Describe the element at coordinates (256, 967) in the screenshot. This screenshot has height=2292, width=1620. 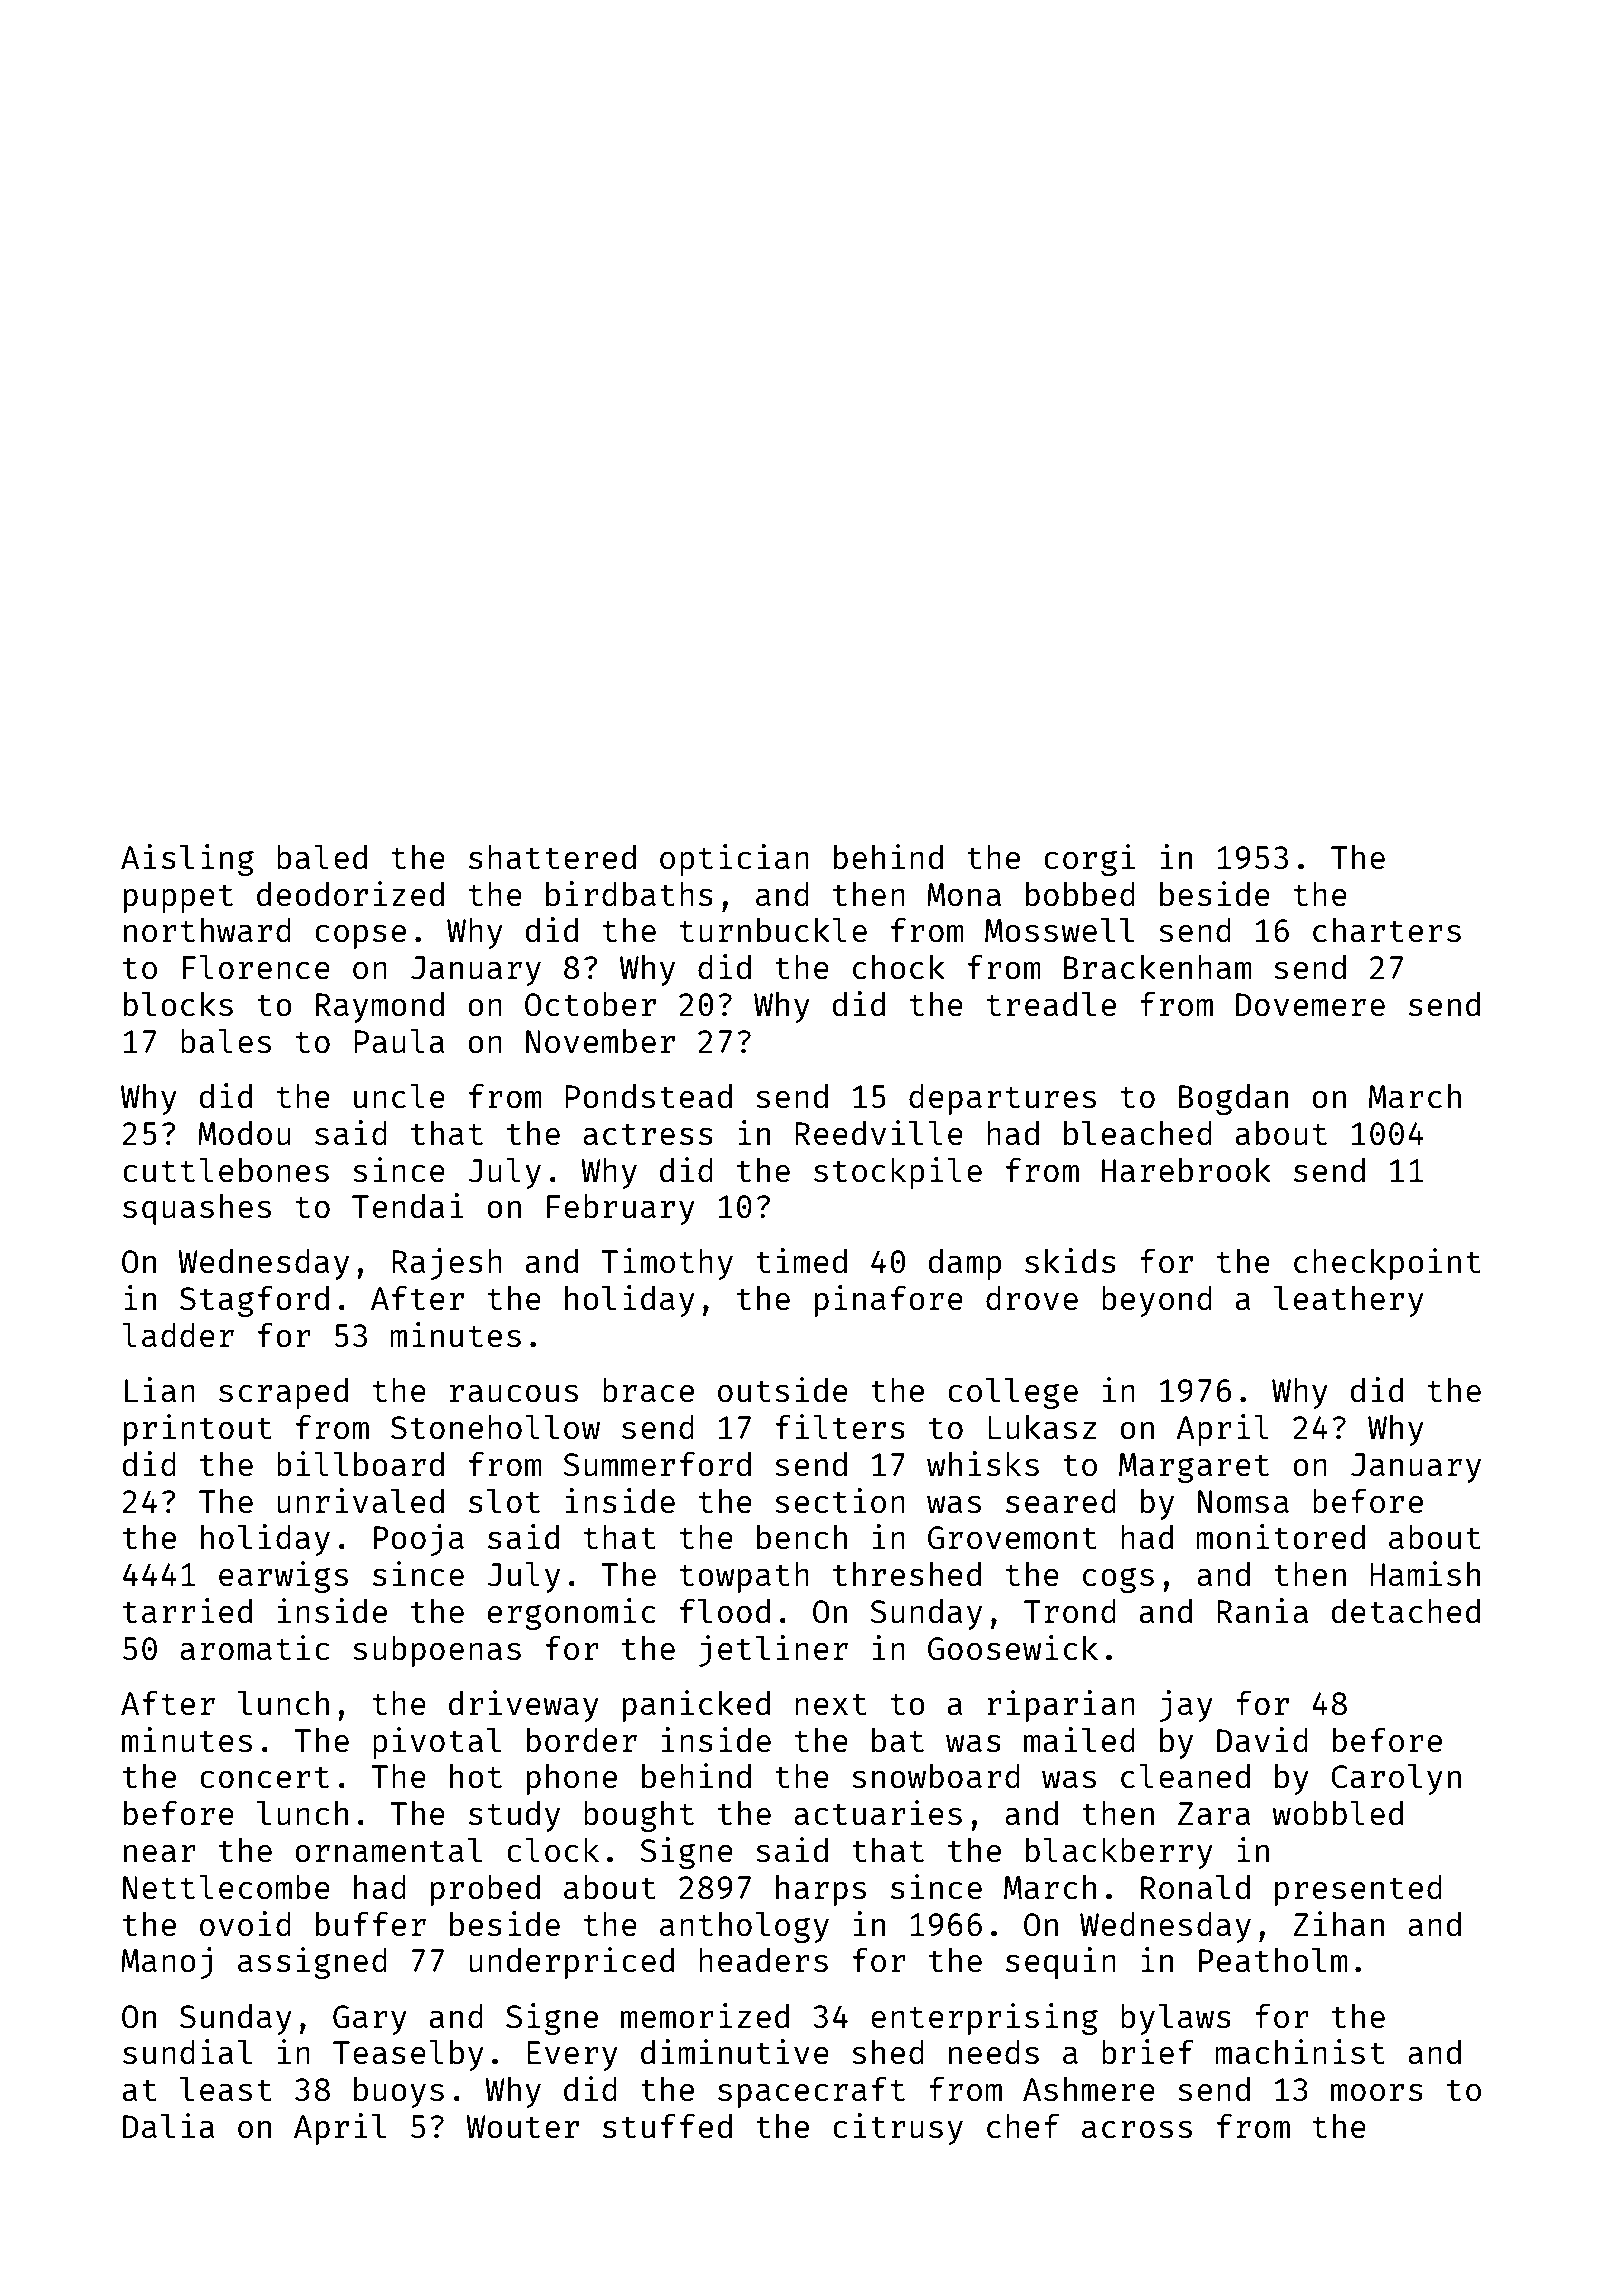
I see `Florence` at that location.
